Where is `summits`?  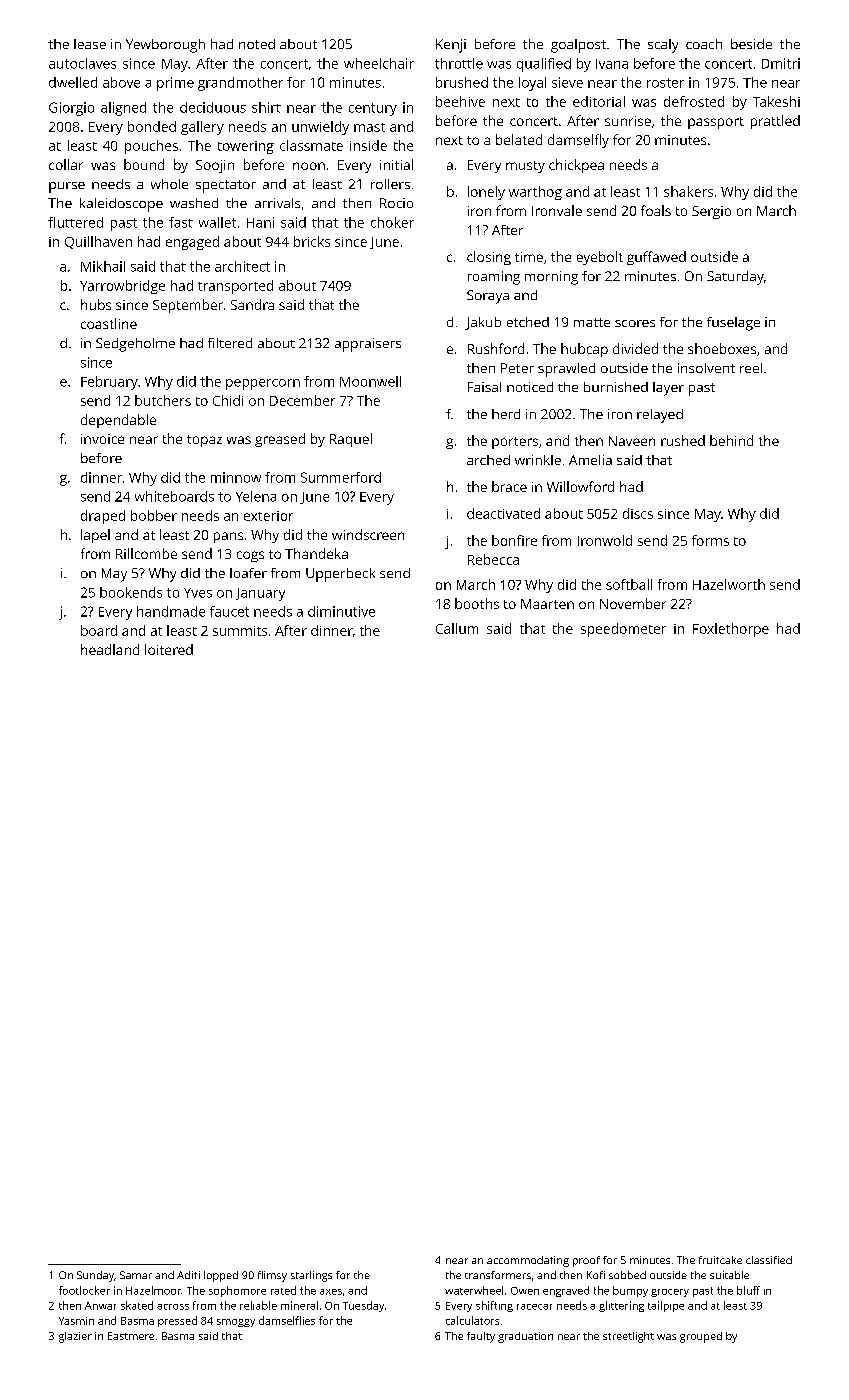 summits is located at coordinates (240, 631).
